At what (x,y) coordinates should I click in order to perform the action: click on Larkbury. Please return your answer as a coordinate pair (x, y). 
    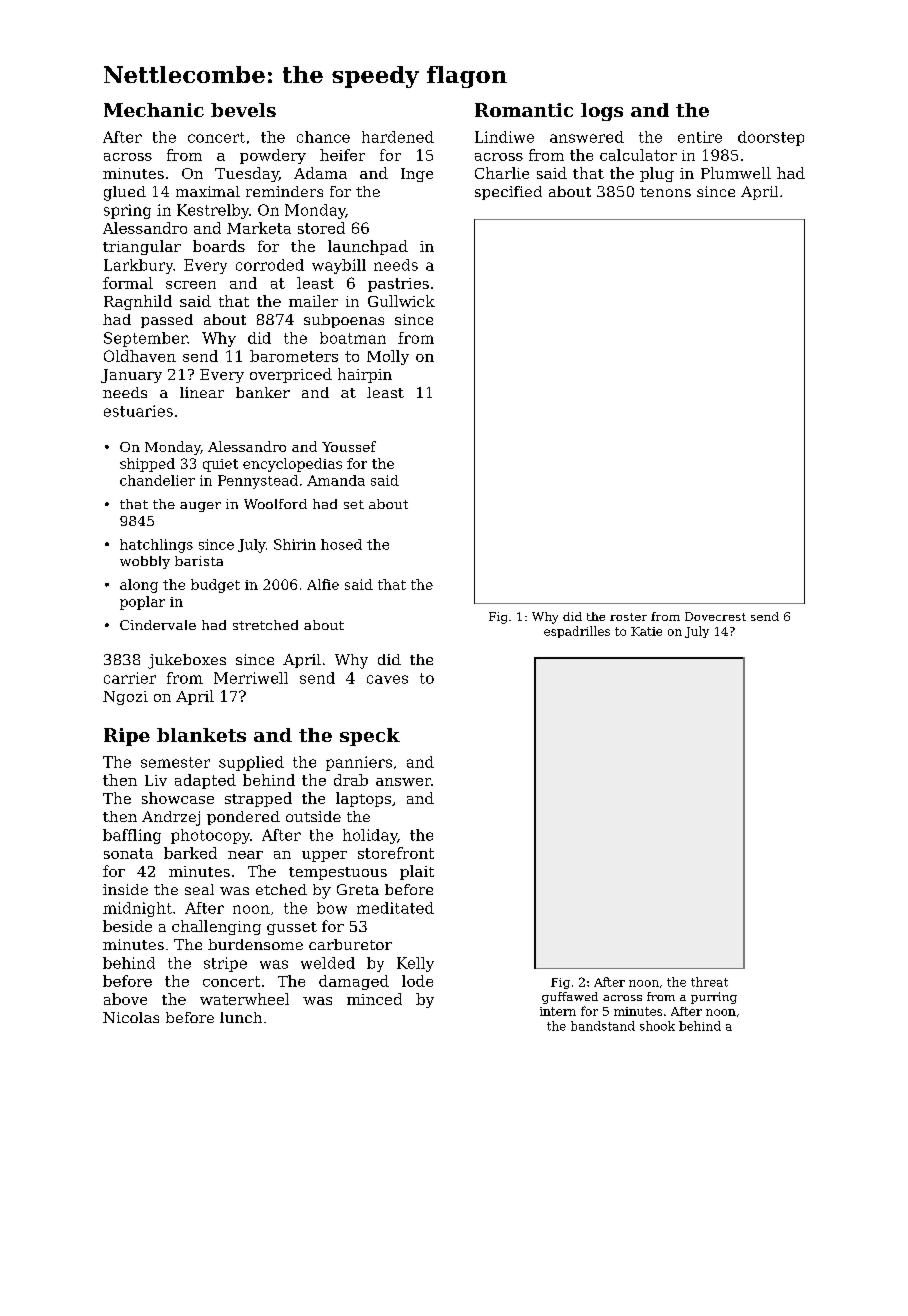
    Looking at the image, I should click on (139, 266).
